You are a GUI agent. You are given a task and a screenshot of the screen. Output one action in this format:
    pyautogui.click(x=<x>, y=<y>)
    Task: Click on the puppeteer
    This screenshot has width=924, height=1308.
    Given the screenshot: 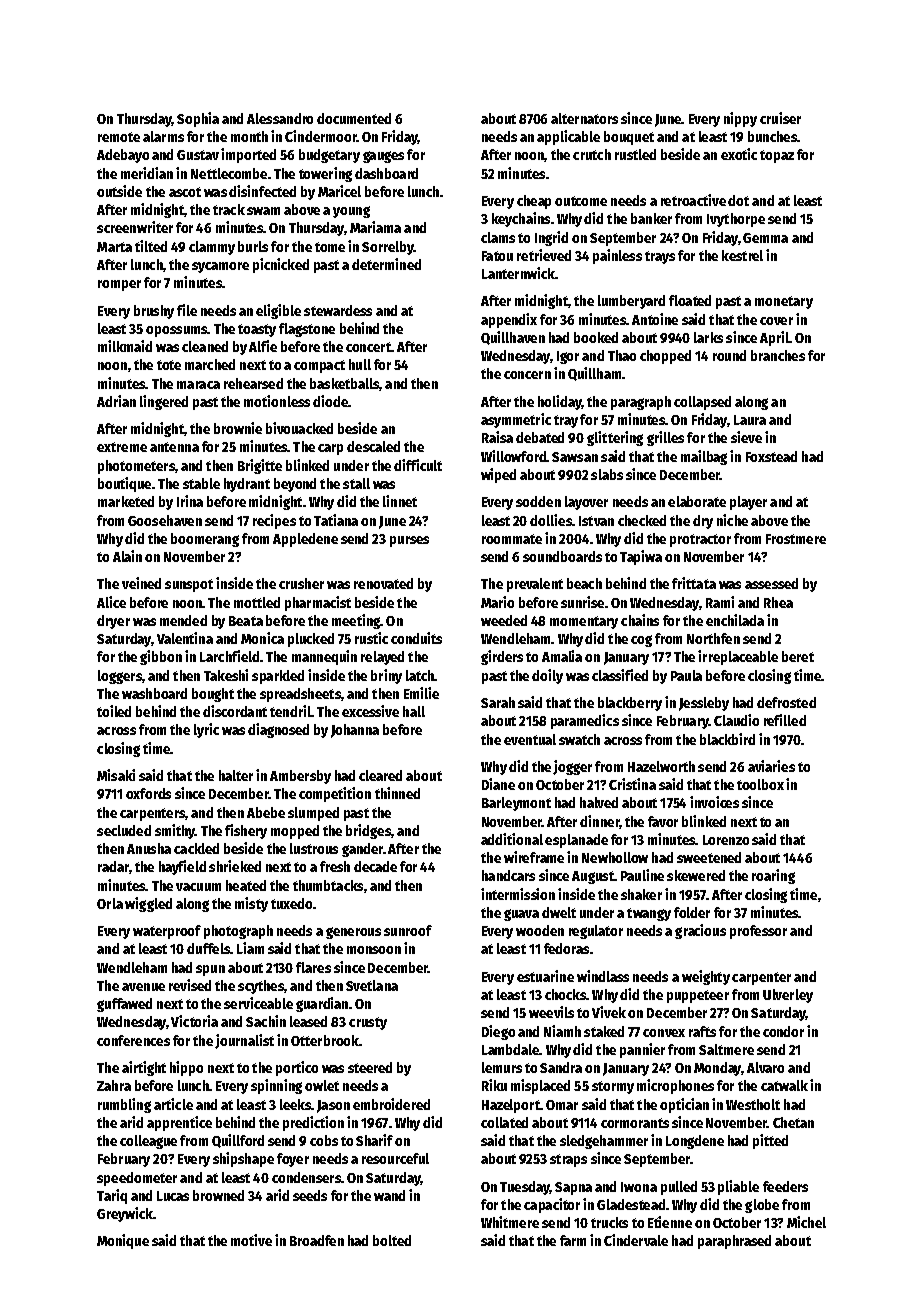 What is the action you would take?
    pyautogui.click(x=698, y=996)
